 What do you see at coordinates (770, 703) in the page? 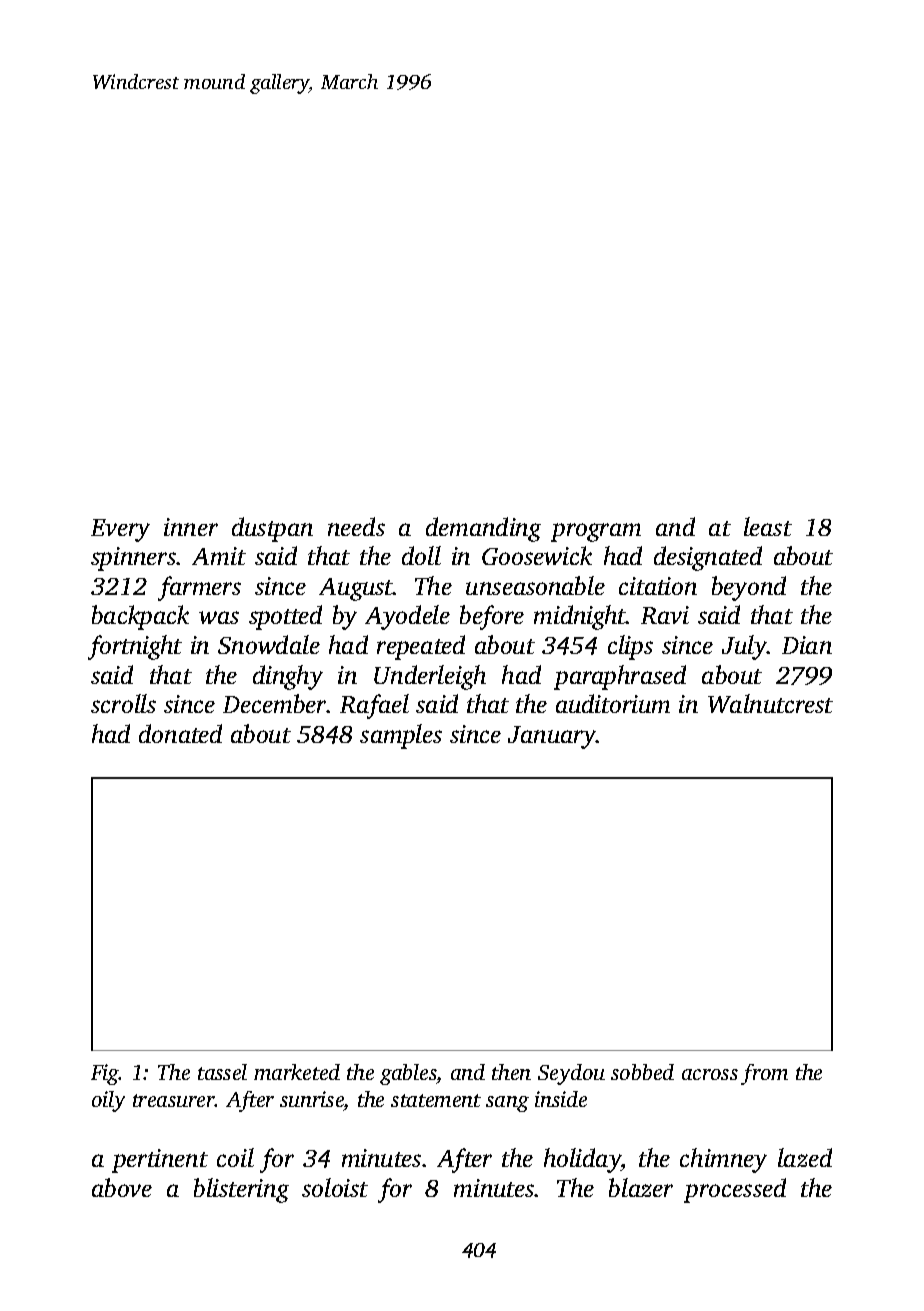
I see `Walnutcrest` at bounding box center [770, 703].
